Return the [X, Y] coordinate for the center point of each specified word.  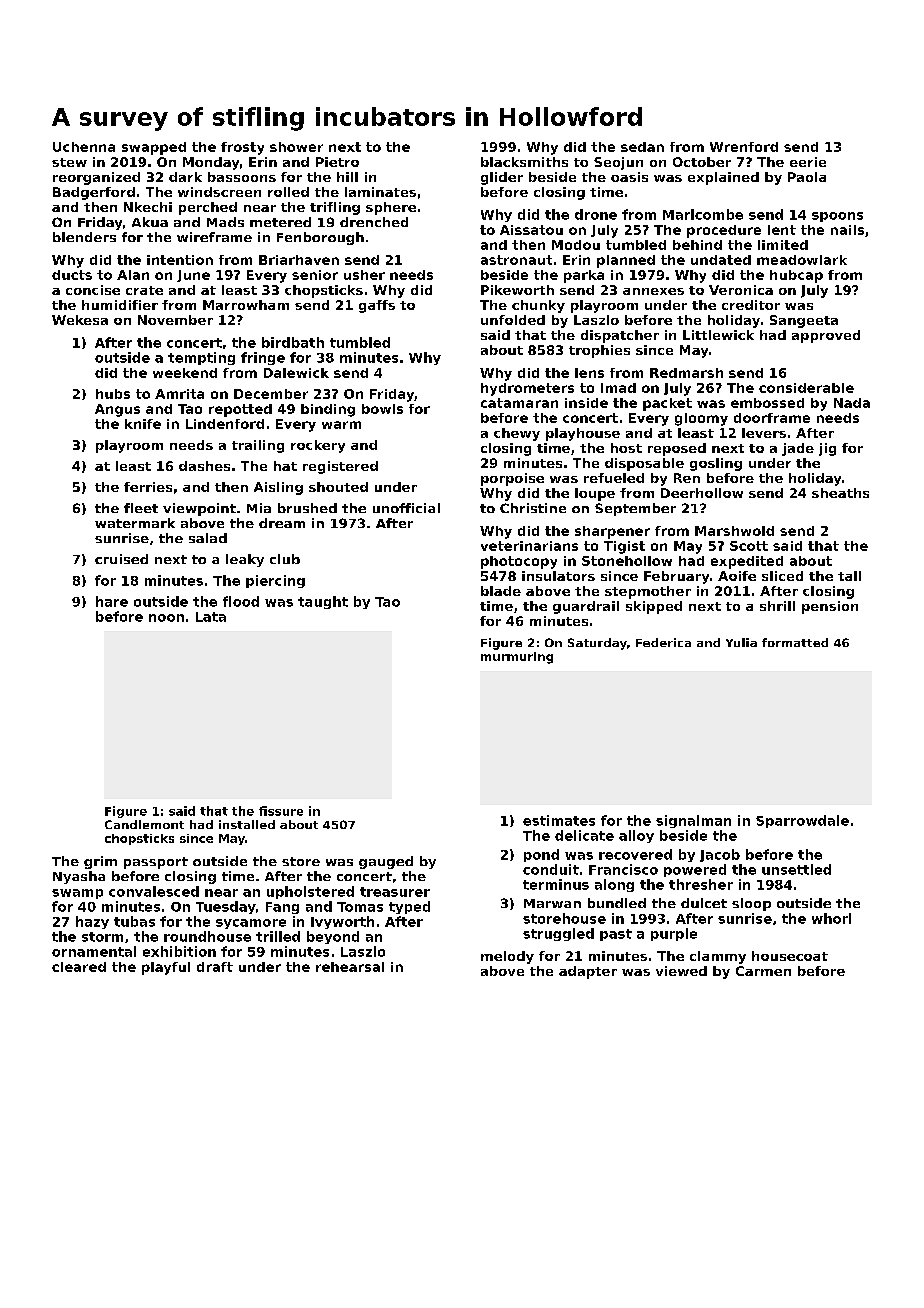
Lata [211, 617]
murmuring [517, 658]
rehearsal [350, 967]
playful [166, 968]
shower [296, 147]
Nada [852, 403]
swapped [154, 148]
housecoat [790, 956]
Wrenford [744, 147]
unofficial [406, 508]
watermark [135, 523]
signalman [693, 821]
